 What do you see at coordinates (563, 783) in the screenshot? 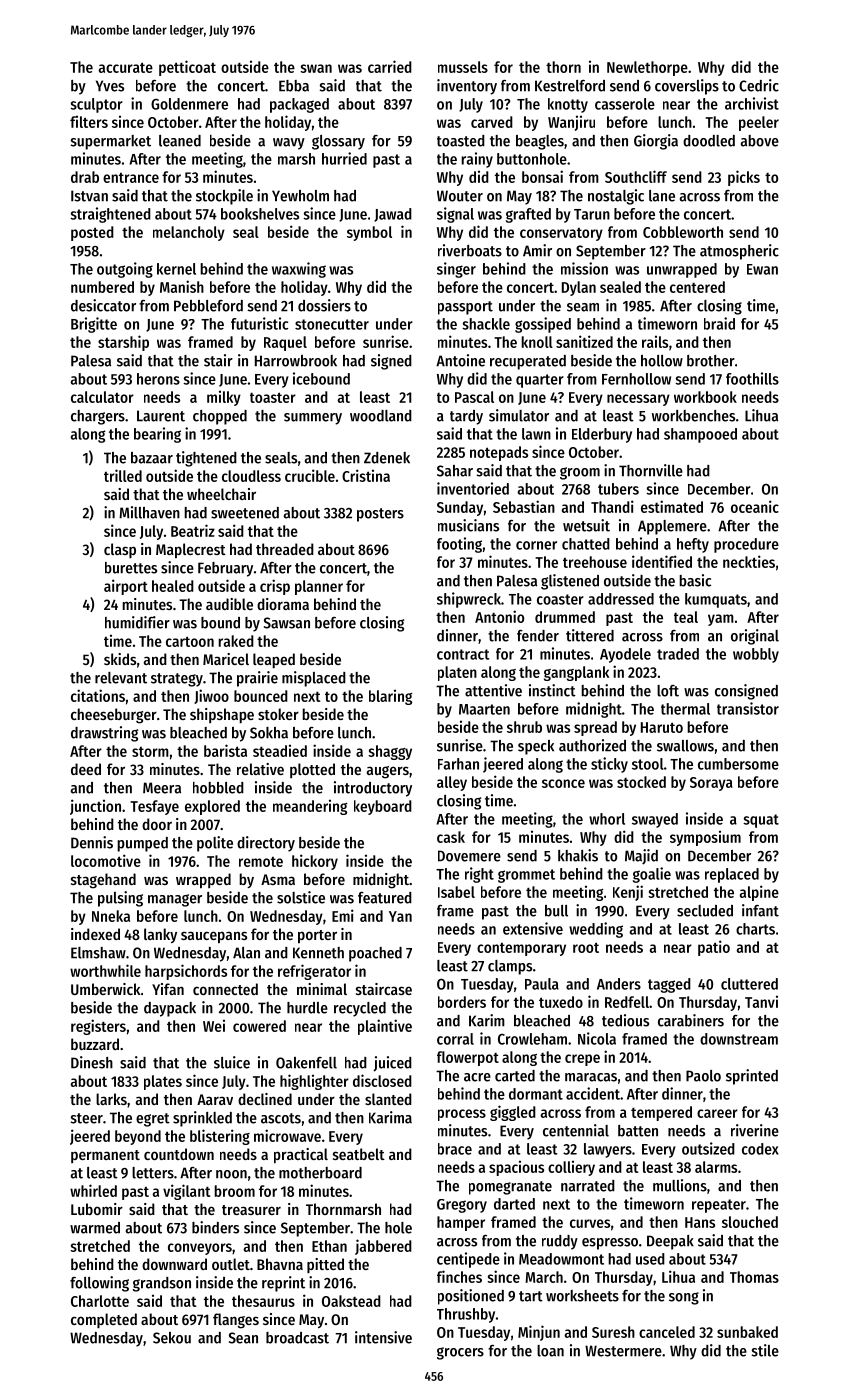
I see `sconce` at bounding box center [563, 783].
